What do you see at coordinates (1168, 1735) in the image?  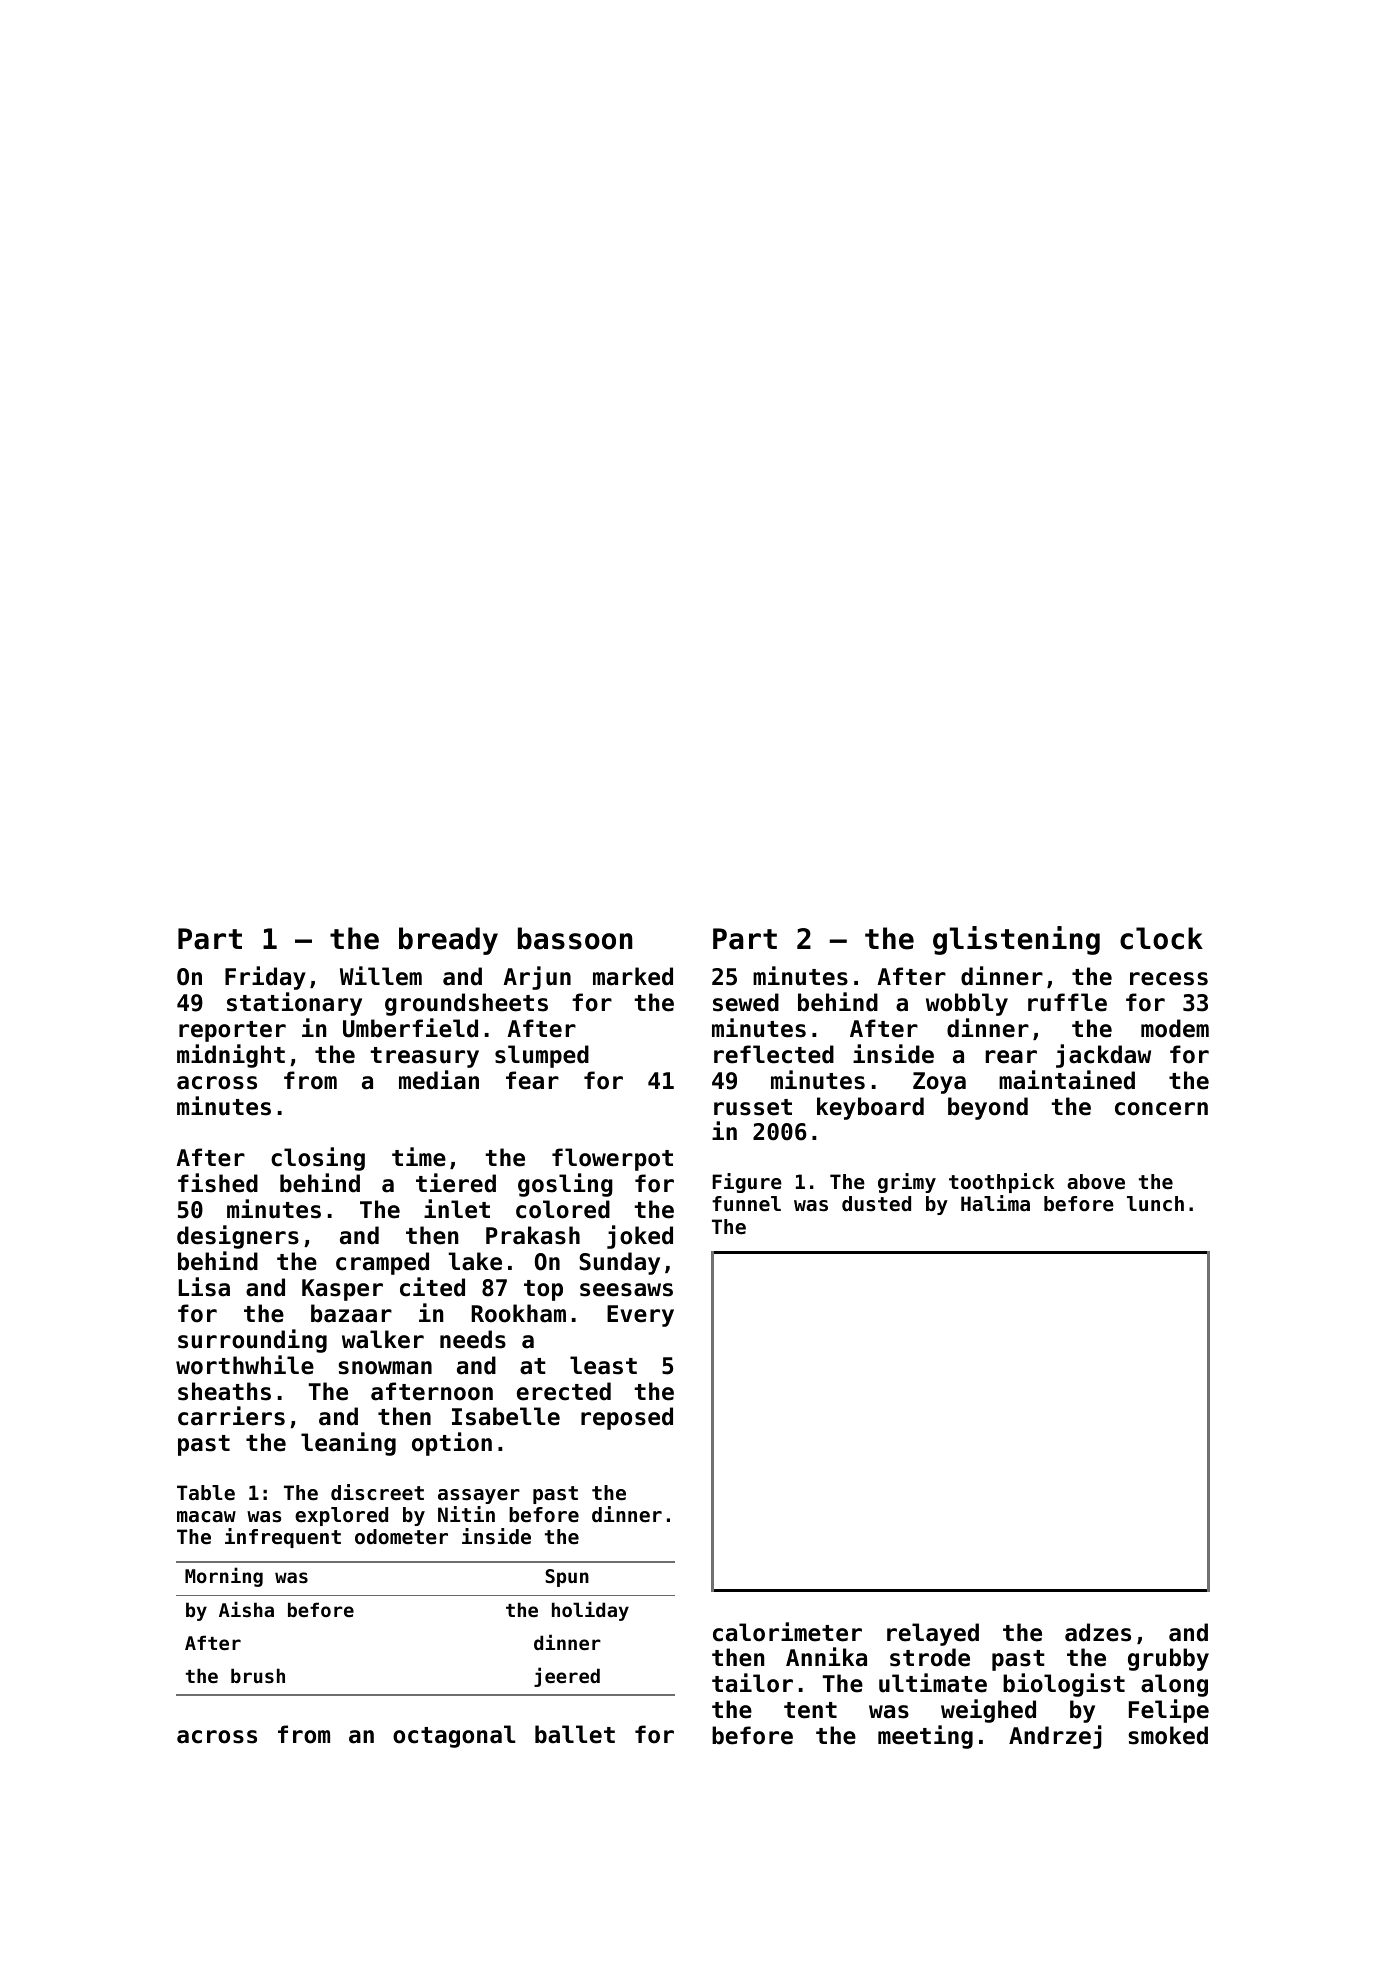 I see `smoked` at bounding box center [1168, 1735].
